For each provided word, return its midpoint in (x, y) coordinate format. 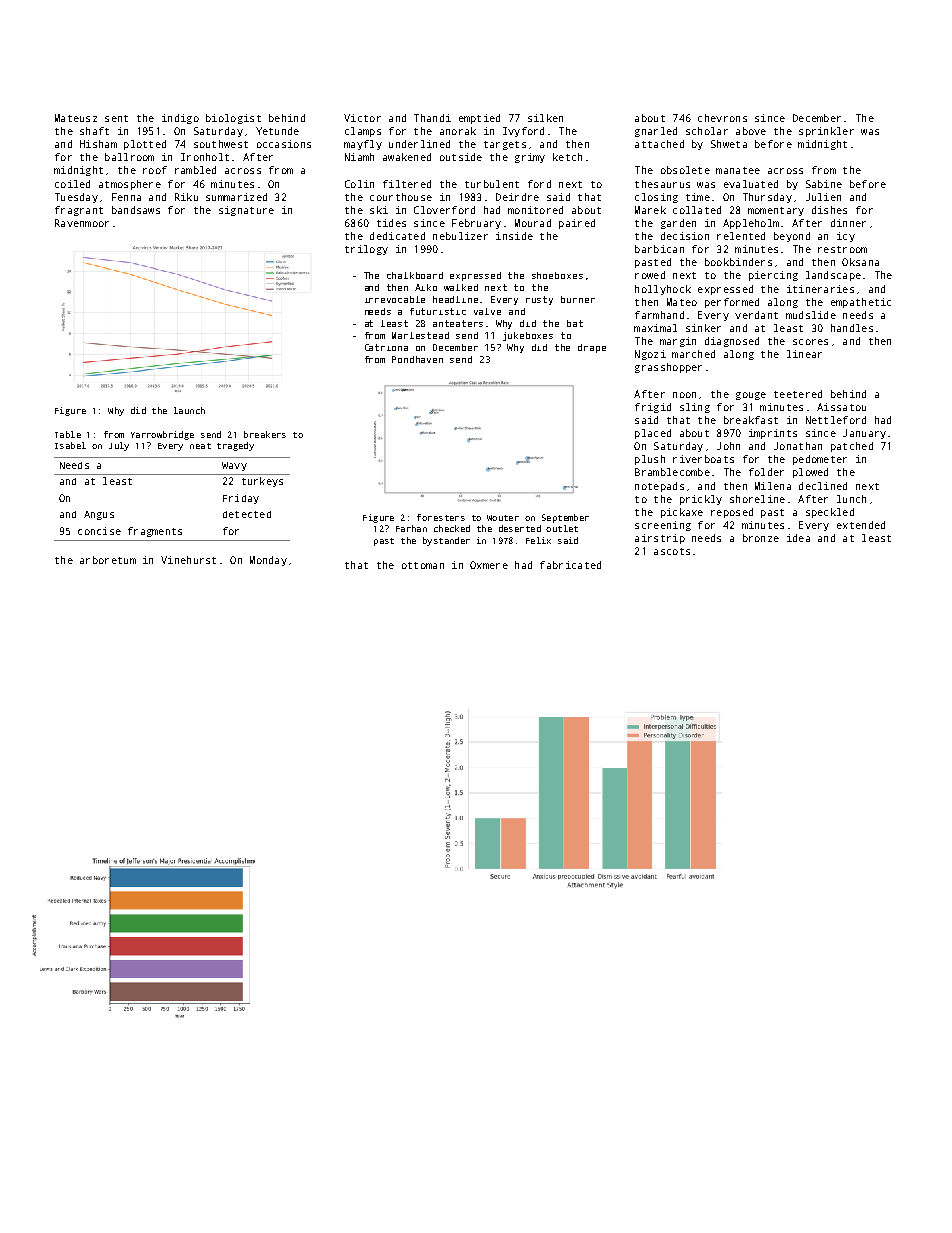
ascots (672, 551)
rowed (650, 275)
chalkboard (415, 275)
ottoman (423, 565)
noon (684, 395)
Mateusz (76, 118)
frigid (653, 408)
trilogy (366, 250)
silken (545, 118)
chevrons (722, 118)
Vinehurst (188, 560)
